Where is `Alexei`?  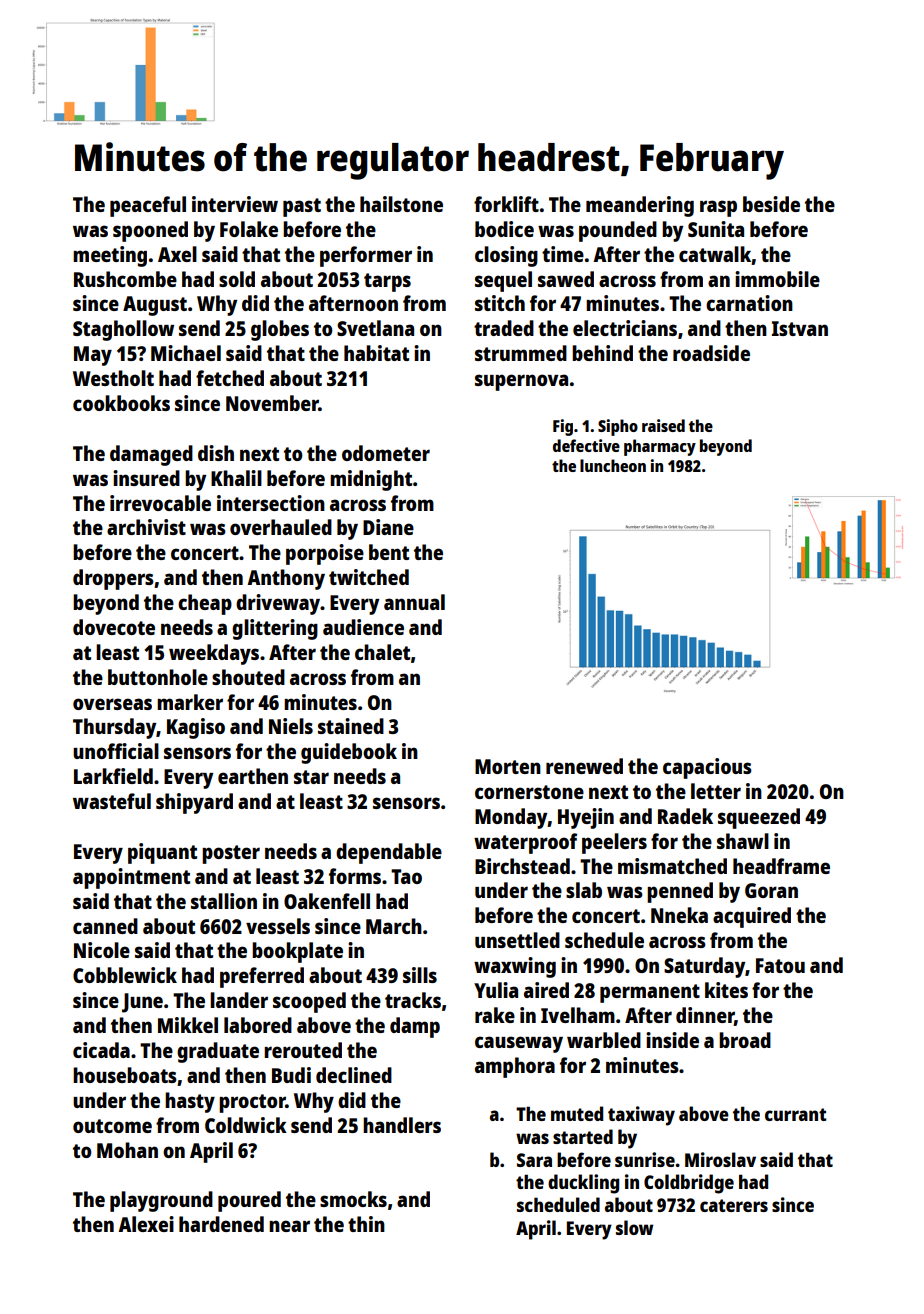 Alexei is located at coordinates (146, 1224).
